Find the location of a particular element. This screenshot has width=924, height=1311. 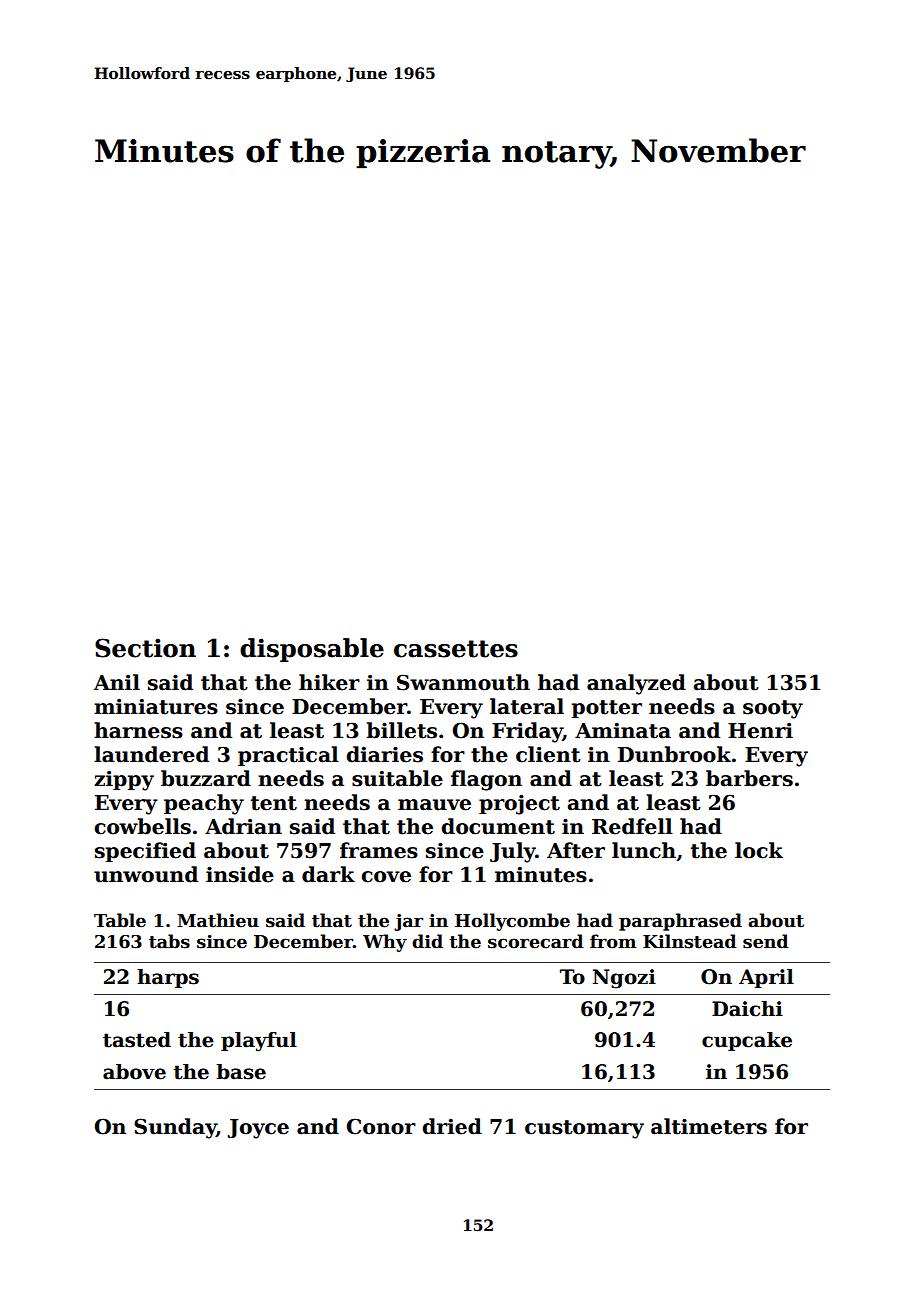

altimeters is located at coordinates (709, 1126).
